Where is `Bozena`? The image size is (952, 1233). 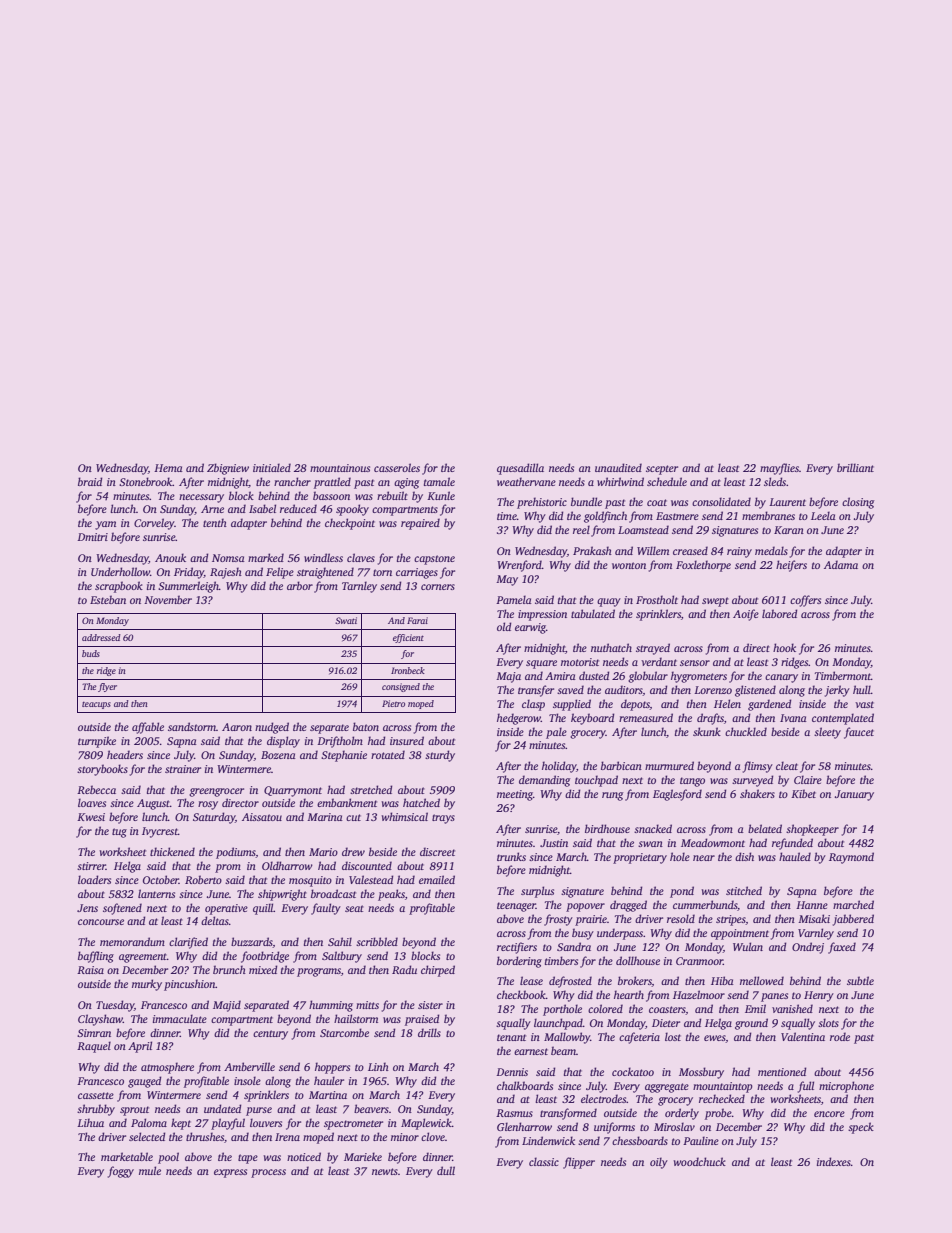 Bozena is located at coordinates (278, 755).
